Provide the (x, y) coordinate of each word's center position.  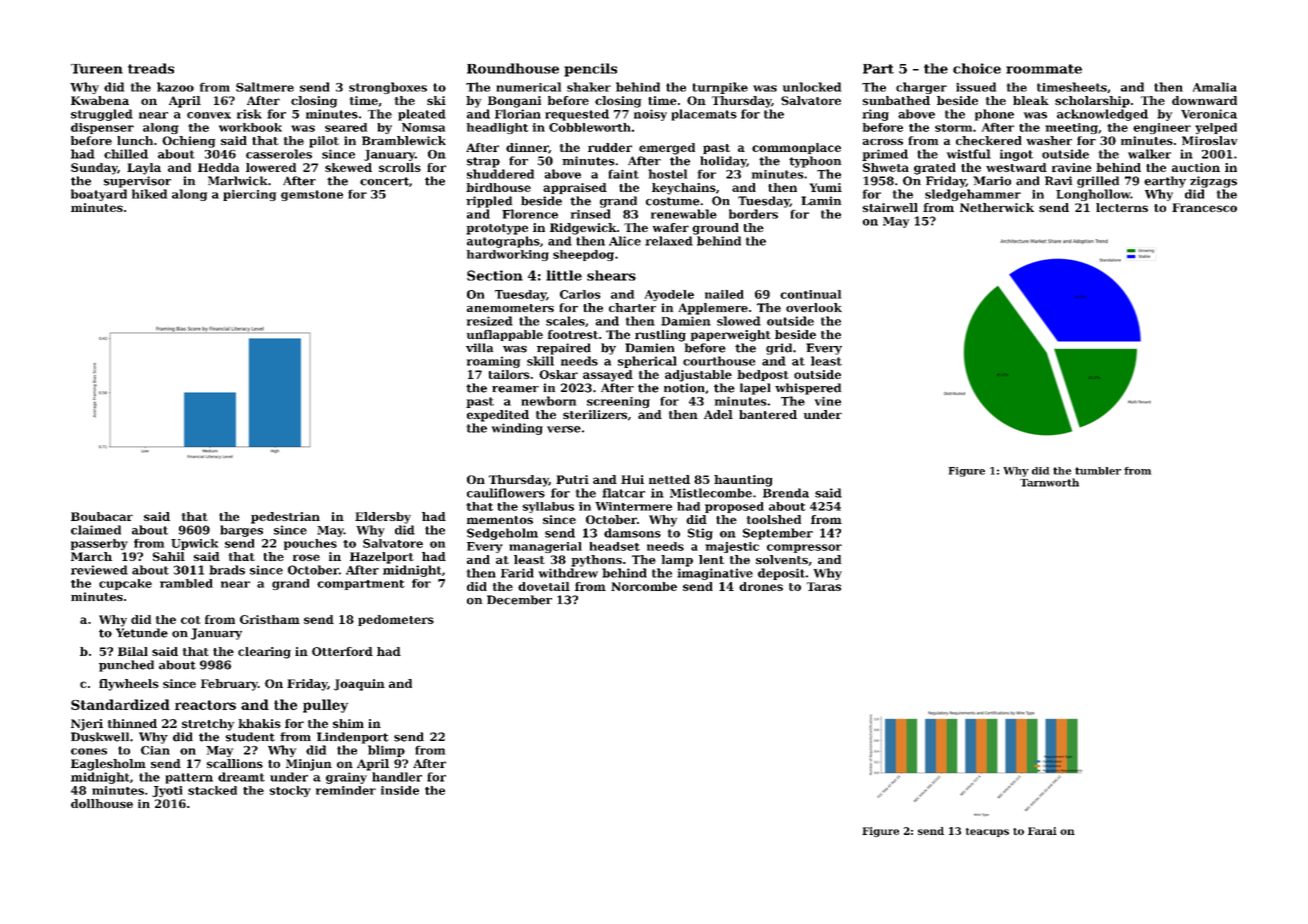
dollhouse (102, 803)
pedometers (396, 620)
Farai (1042, 831)
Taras (824, 586)
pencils (590, 70)
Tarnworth (1049, 482)
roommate (1044, 69)
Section (495, 275)
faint (623, 174)
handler (397, 777)
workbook (250, 127)
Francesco (1204, 207)
